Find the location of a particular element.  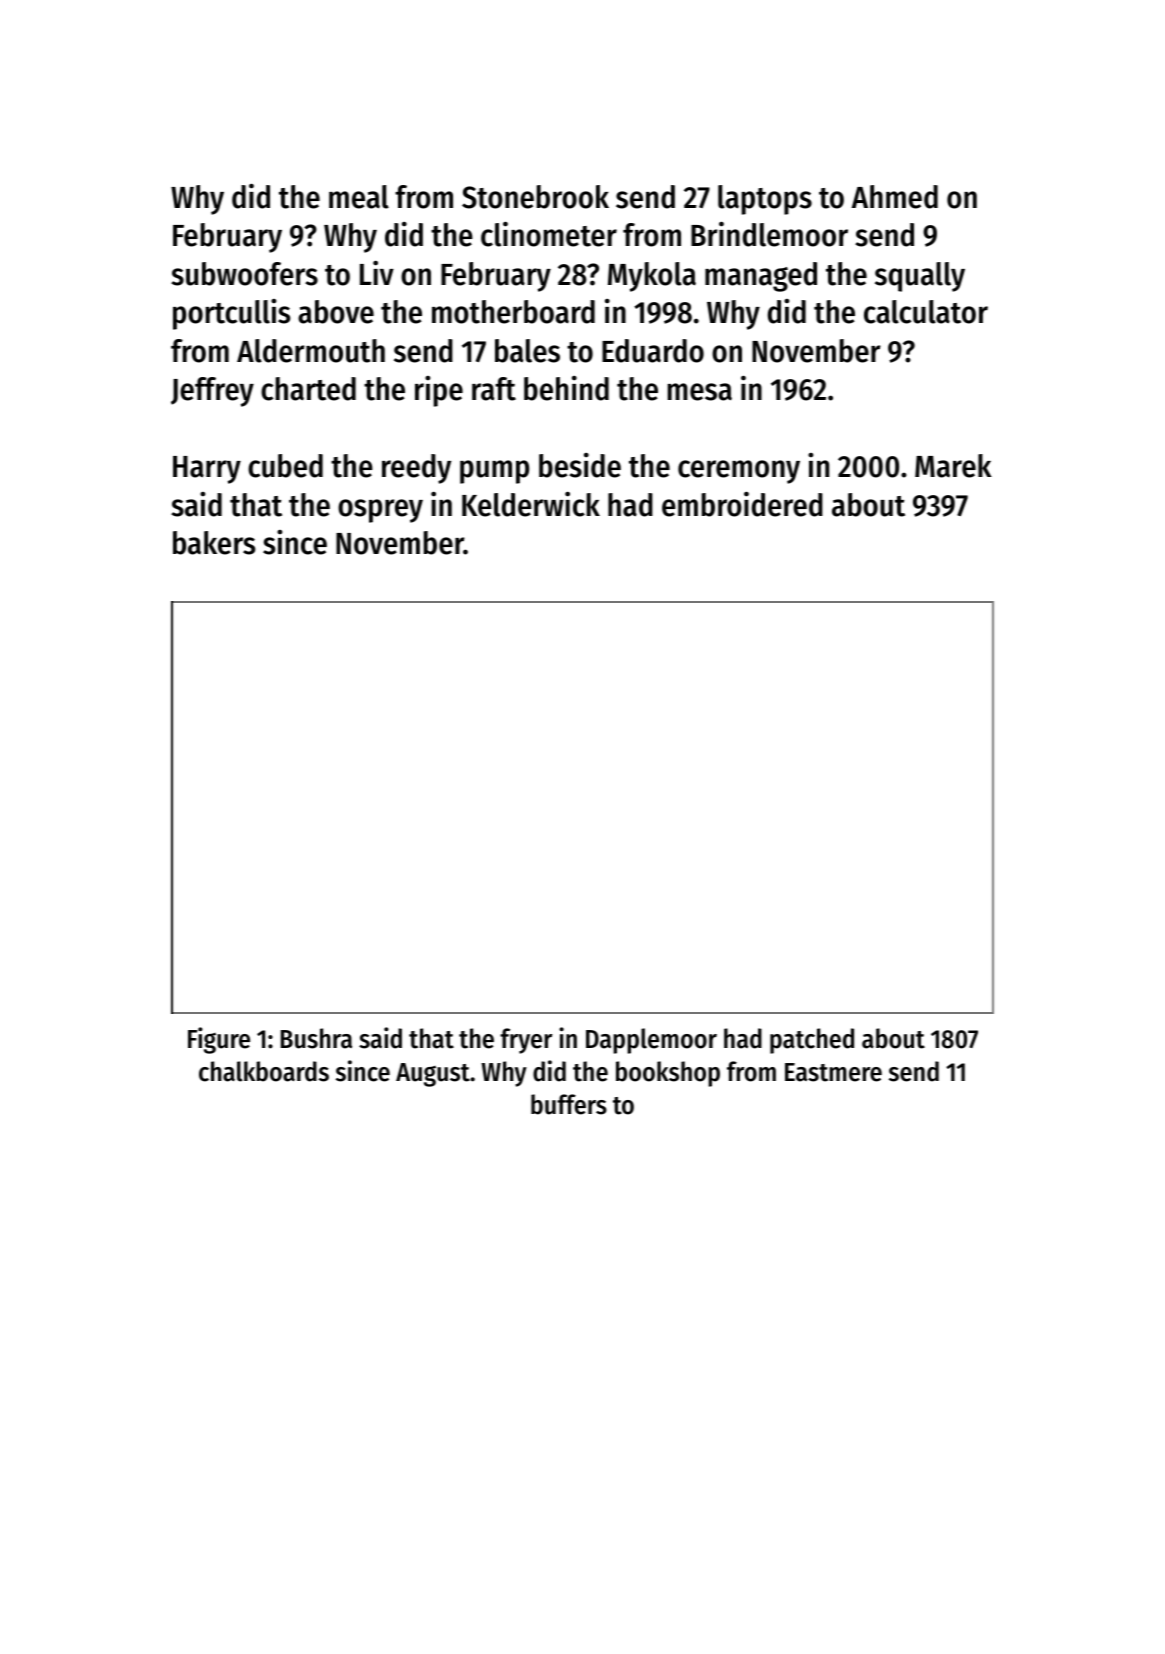

bakers is located at coordinates (214, 543).
